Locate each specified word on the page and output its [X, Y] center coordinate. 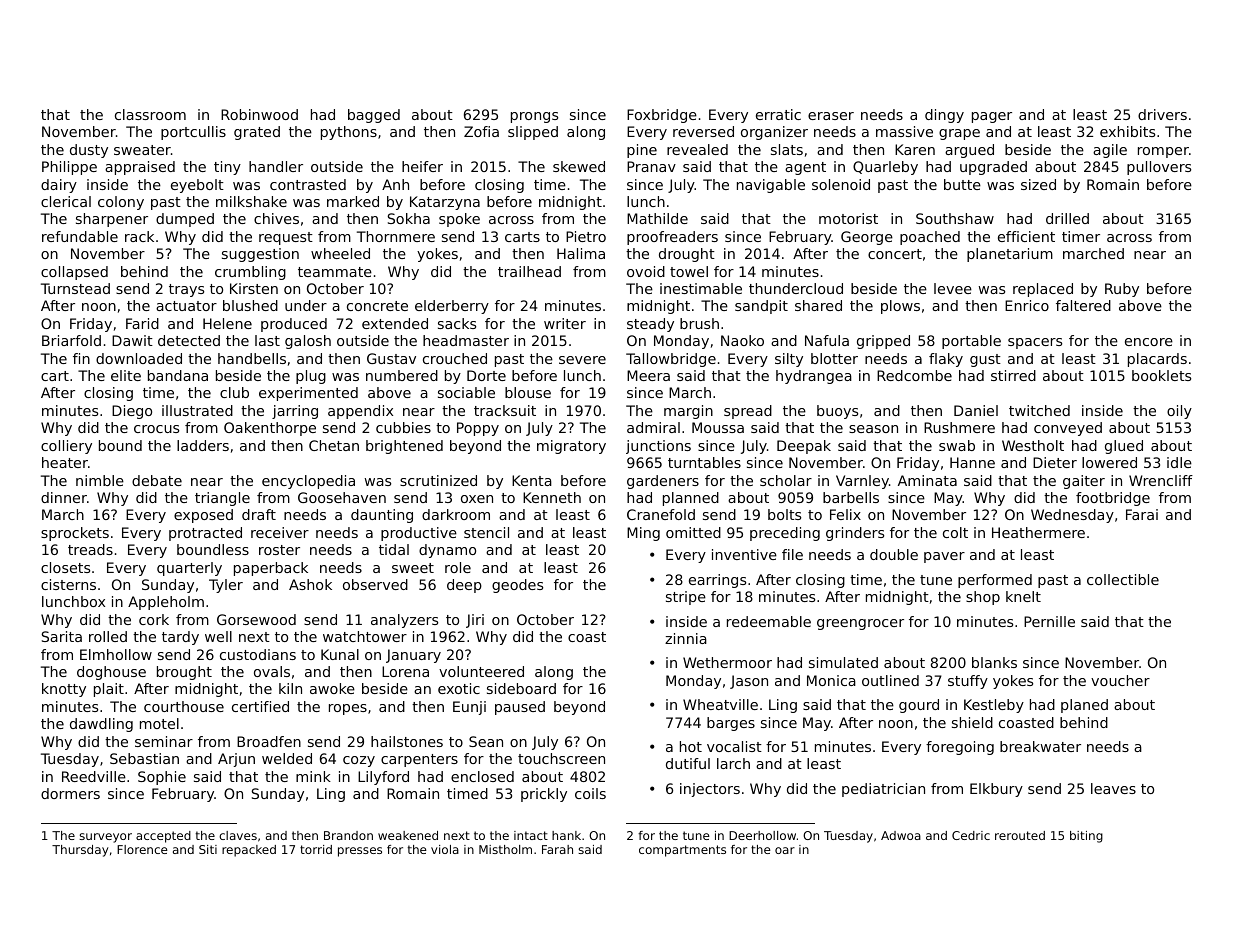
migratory [571, 447]
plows [900, 307]
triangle [222, 499]
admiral [653, 427]
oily [1179, 412]
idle [1179, 462]
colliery [66, 447]
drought [687, 255]
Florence [142, 849]
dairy [59, 186]
